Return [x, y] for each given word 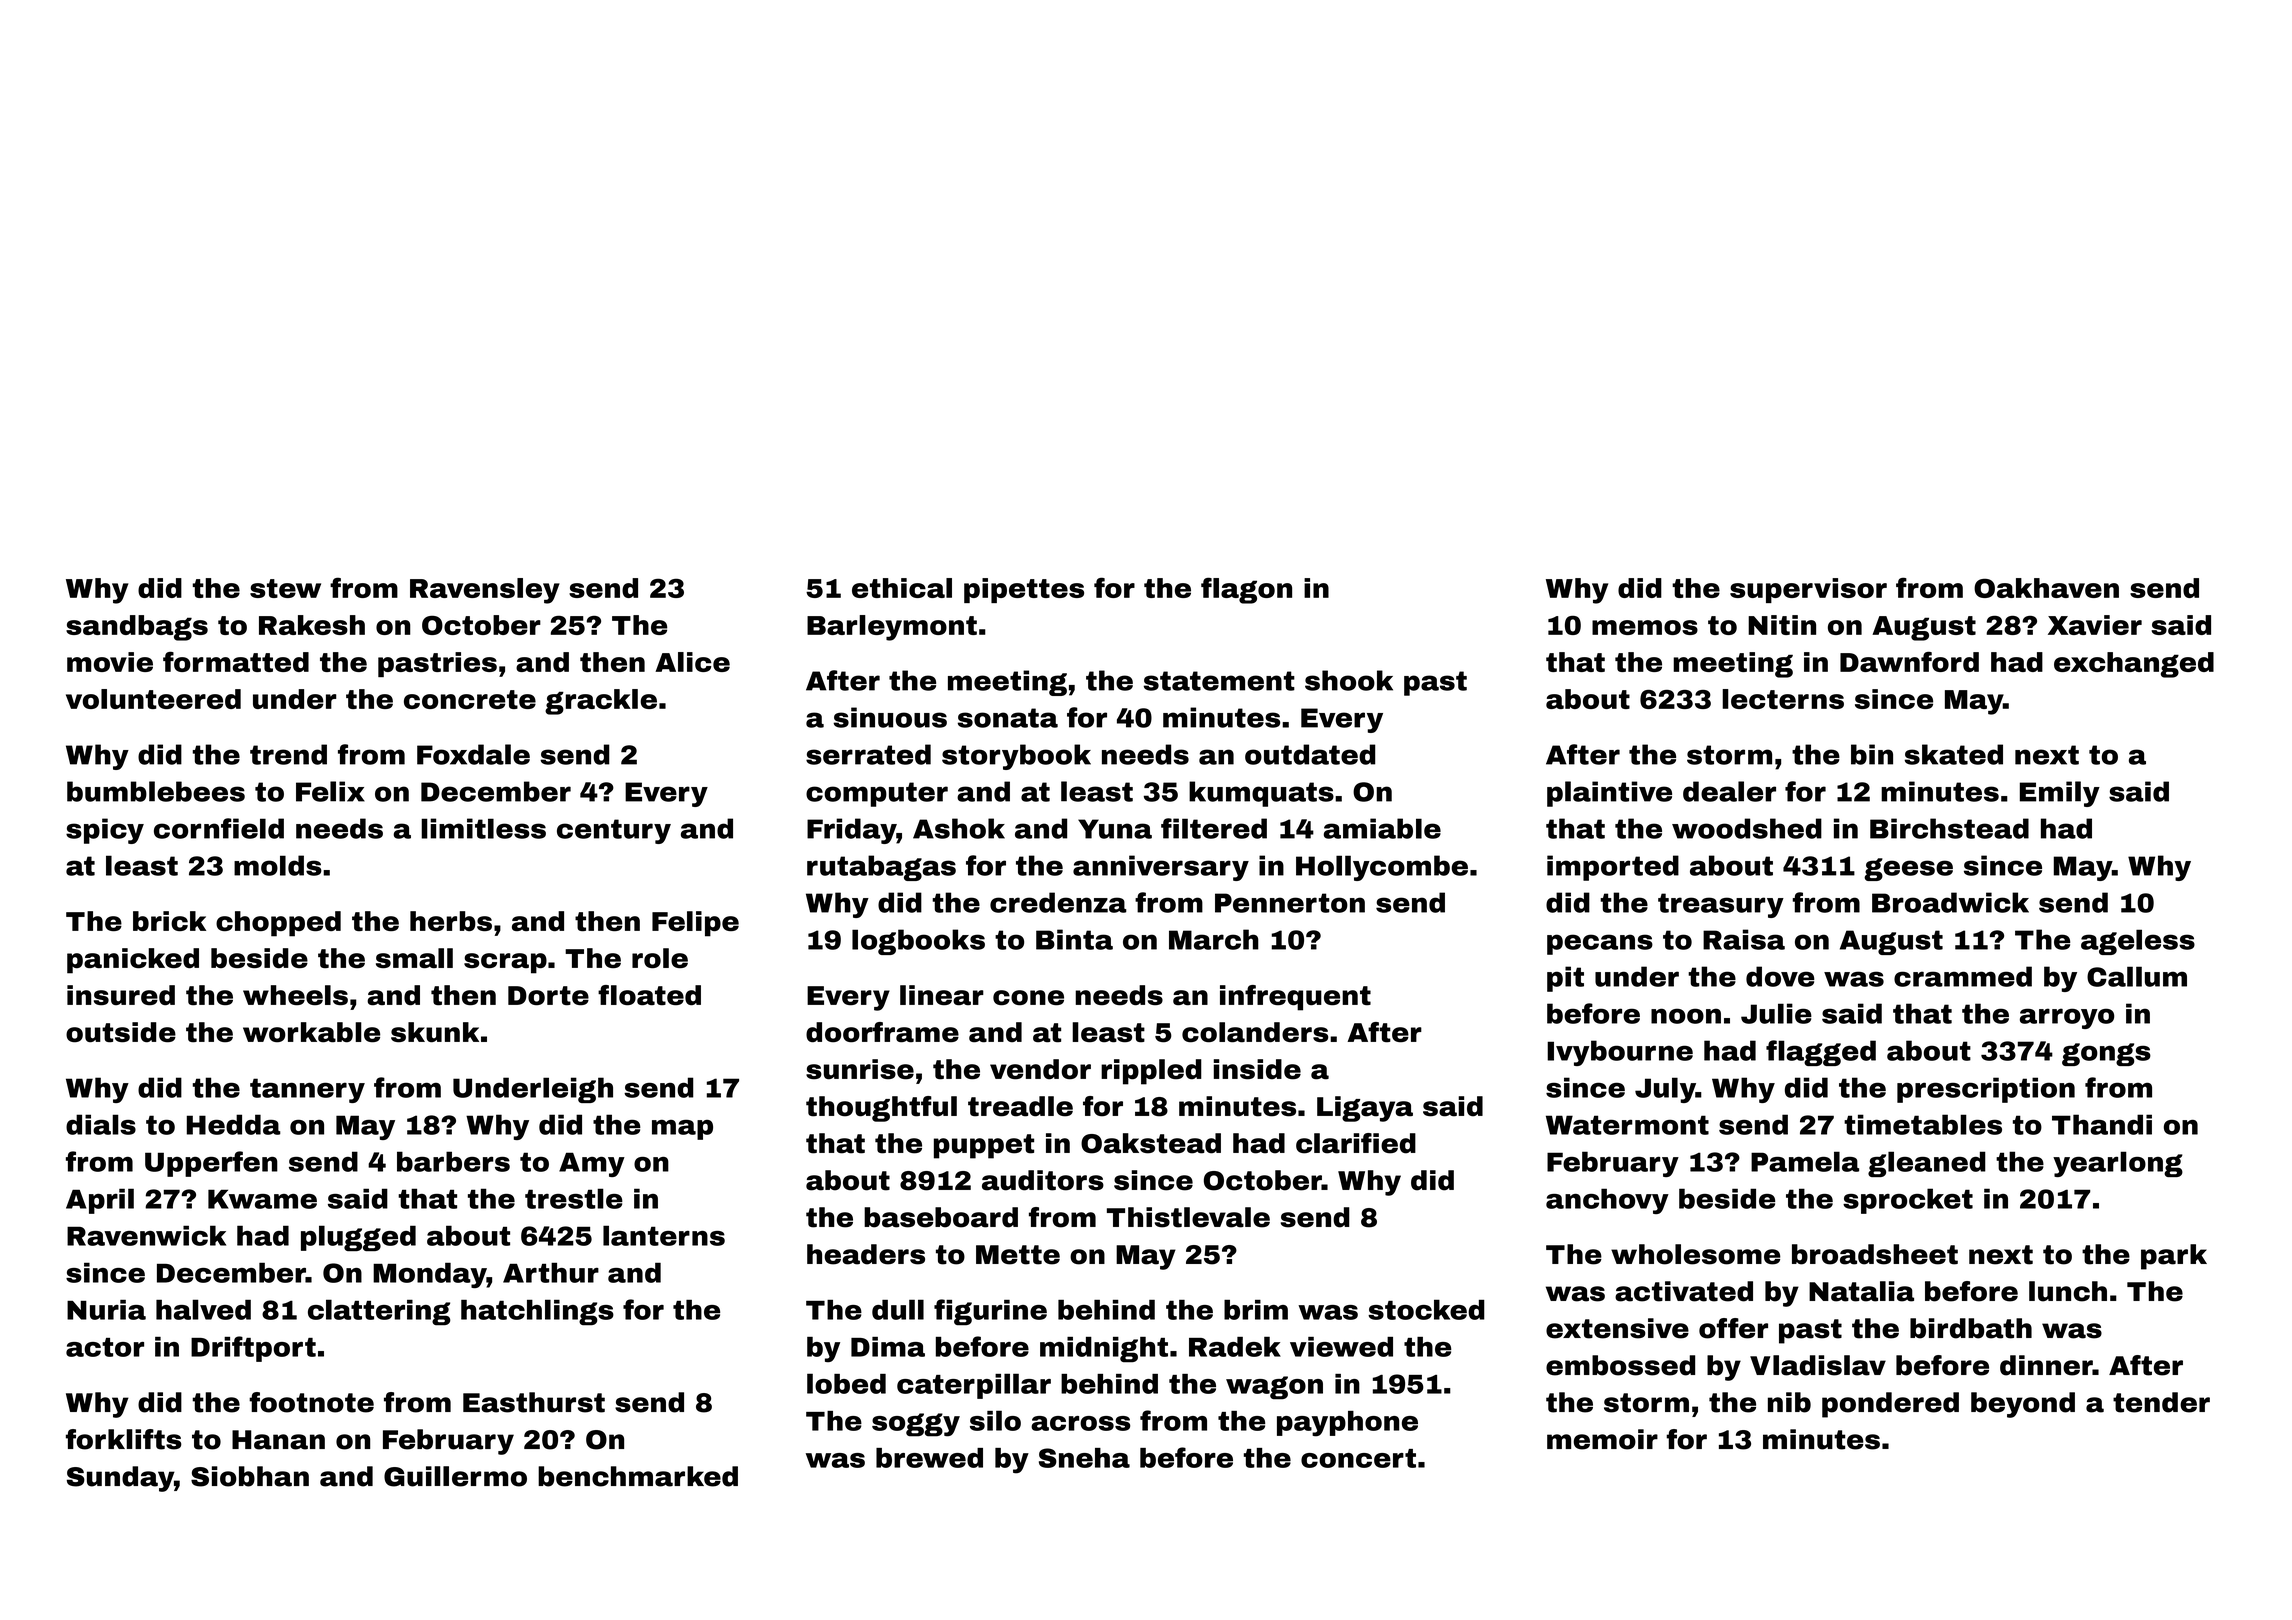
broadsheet [1875, 1254]
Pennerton [1290, 903]
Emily [2060, 794]
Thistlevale [1188, 1217]
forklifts [124, 1439]
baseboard [941, 1217]
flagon [1246, 590]
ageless [2138, 942]
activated [1684, 1291]
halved [203, 1309]
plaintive [1609, 794]
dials [101, 1124]
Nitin [1782, 625]
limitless [483, 828]
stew [285, 588]
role [660, 958]
